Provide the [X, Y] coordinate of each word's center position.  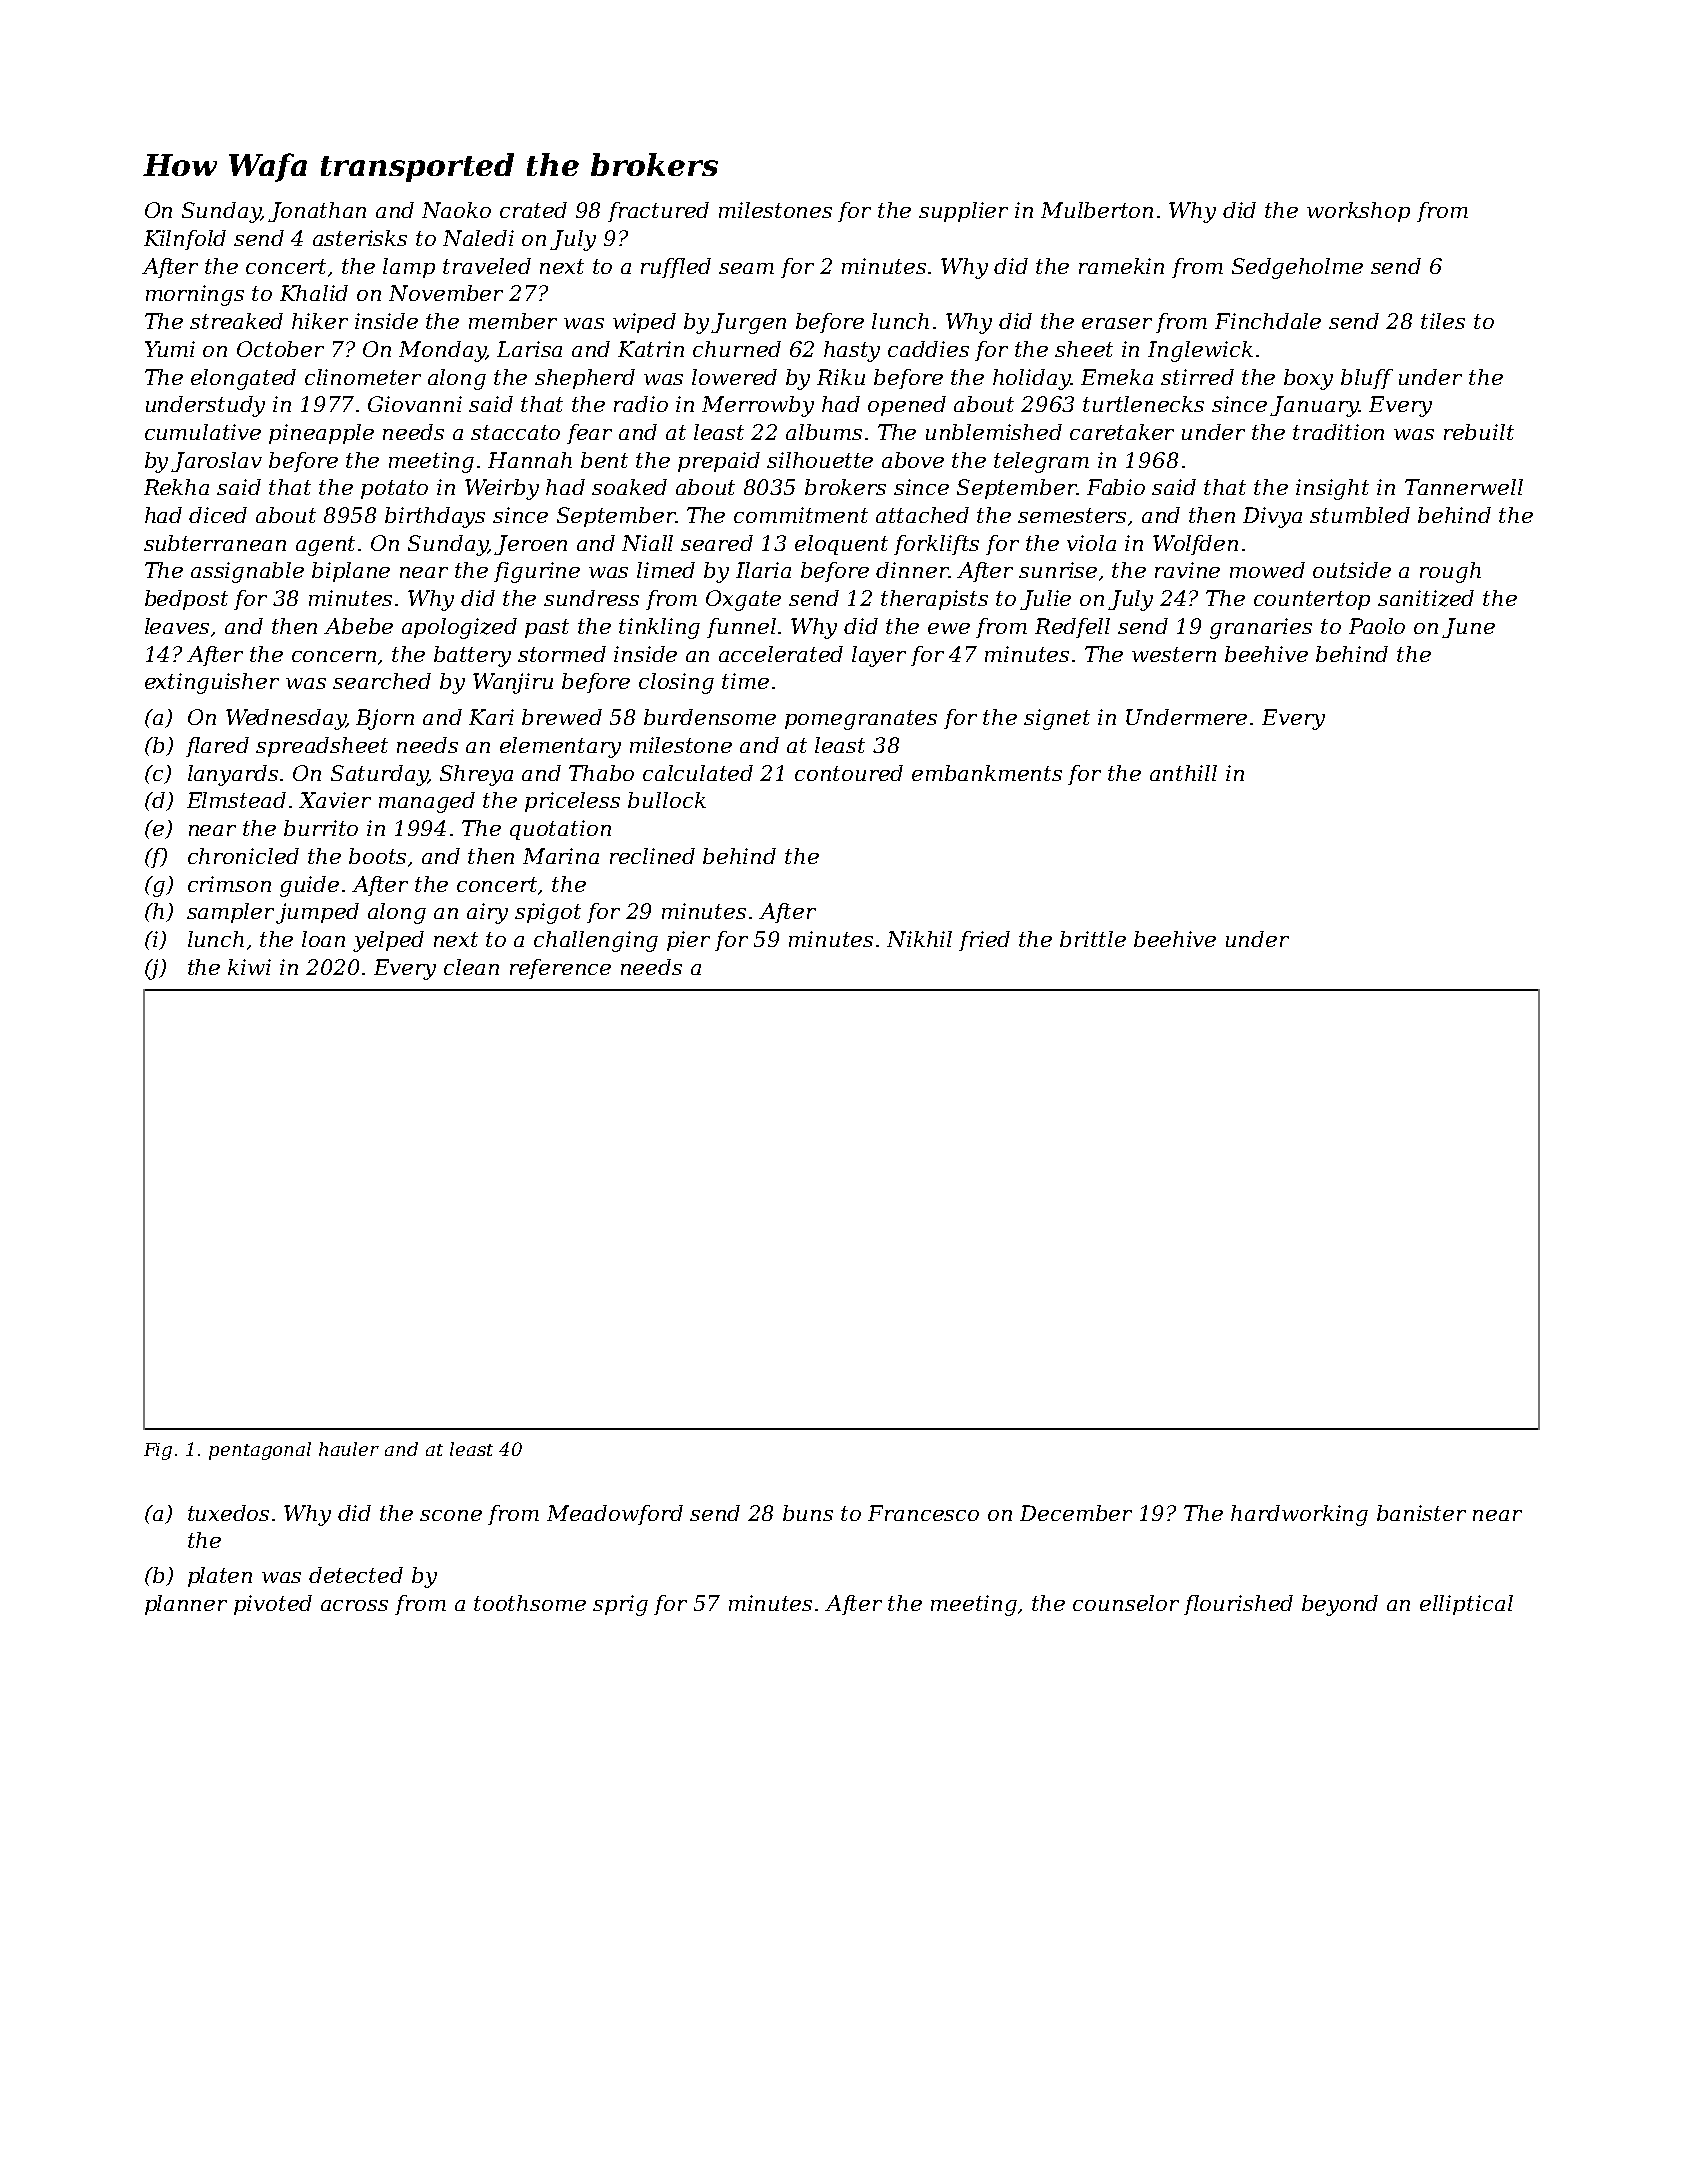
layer [879, 656]
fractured [658, 212]
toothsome [530, 1603]
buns [808, 1513]
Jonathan [317, 212]
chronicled [243, 856]
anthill [1183, 773]
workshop [1358, 212]
